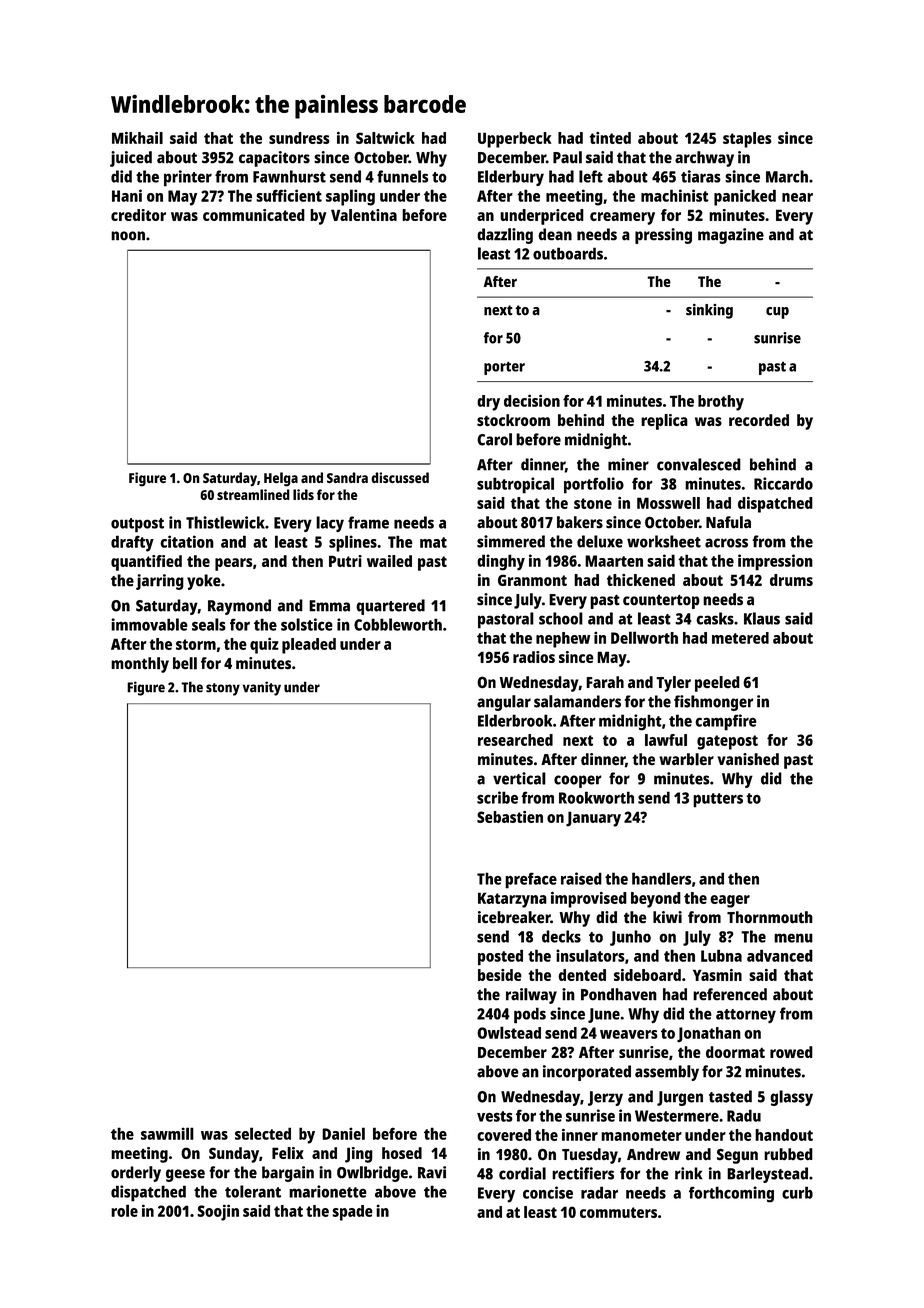 This page has width=924, height=1308. What do you see at coordinates (488, 403) in the page?
I see `dry` at bounding box center [488, 403].
